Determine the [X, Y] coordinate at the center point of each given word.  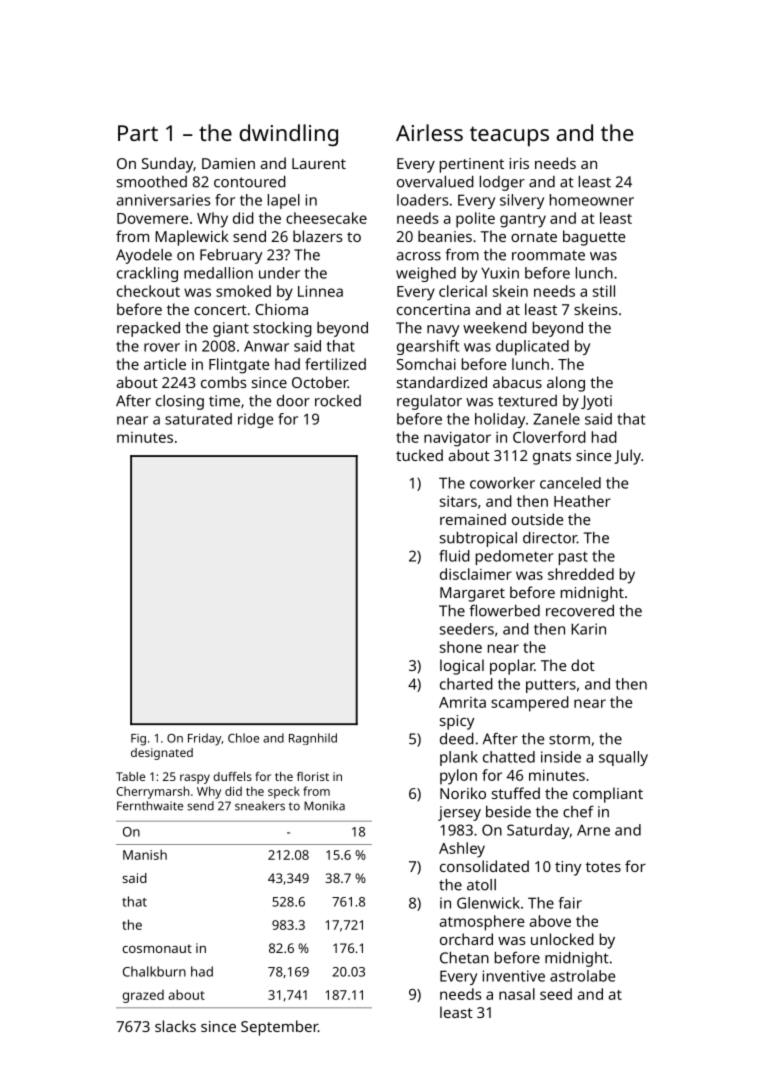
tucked [419, 455]
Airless [429, 132]
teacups [509, 136]
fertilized [335, 364]
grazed [143, 996]
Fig [138, 740]
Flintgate [239, 366]
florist [313, 776]
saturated [198, 419]
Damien [228, 163]
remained [473, 519]
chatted [509, 757]
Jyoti [596, 402]
